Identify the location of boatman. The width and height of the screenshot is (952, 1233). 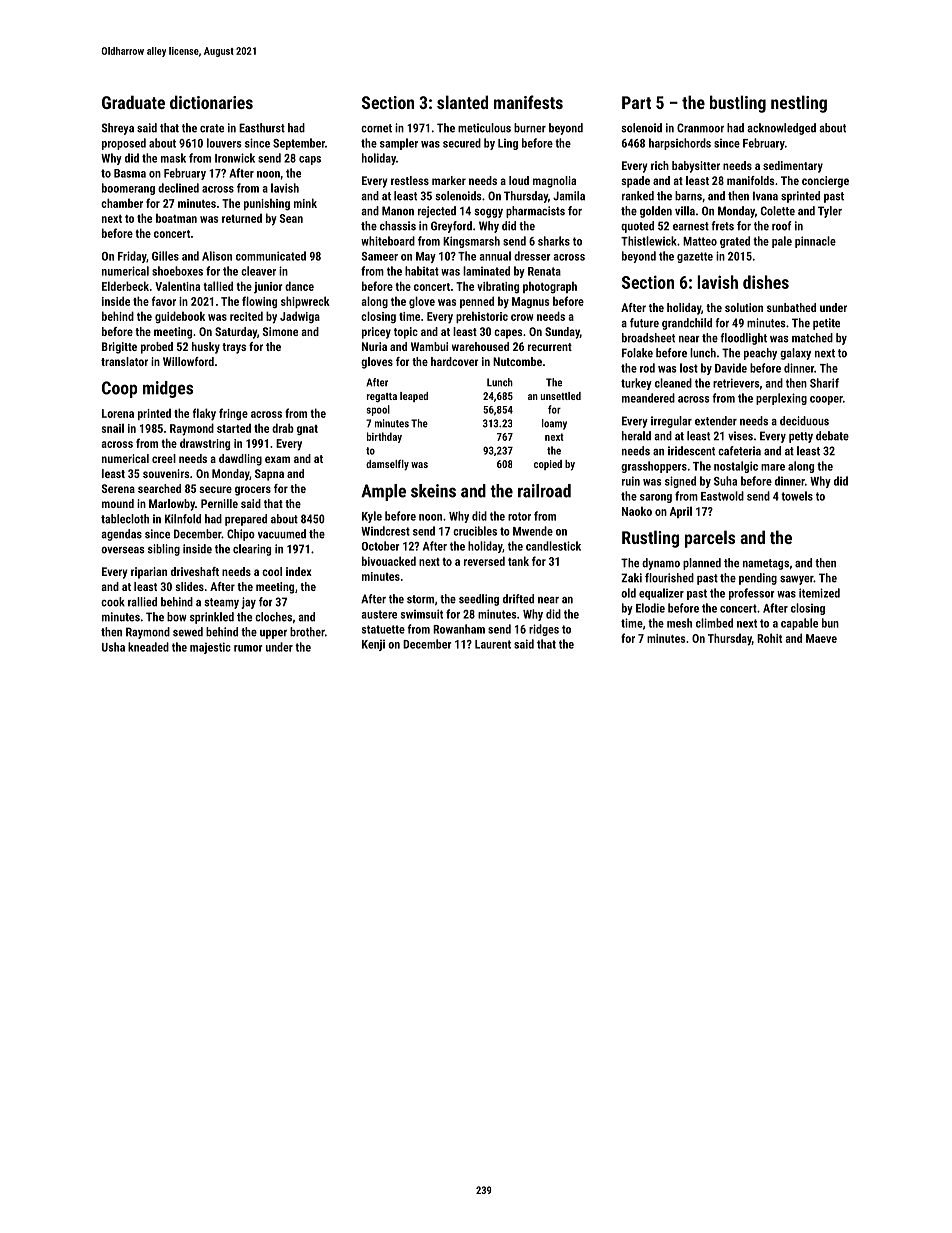
(176, 218).
